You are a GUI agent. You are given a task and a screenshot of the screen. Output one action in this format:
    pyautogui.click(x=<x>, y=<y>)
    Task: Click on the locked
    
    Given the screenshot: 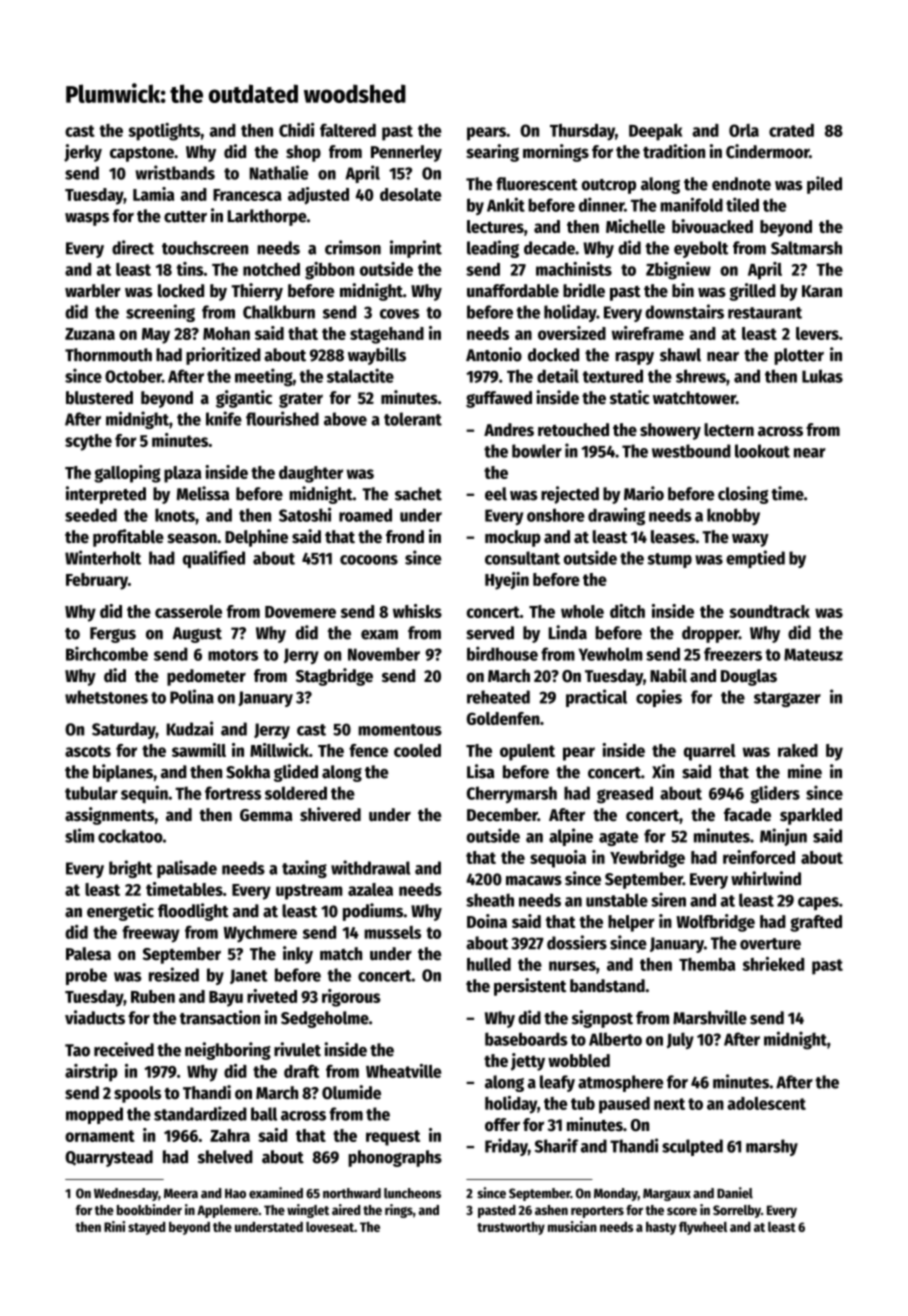 What is the action you would take?
    pyautogui.click(x=181, y=291)
